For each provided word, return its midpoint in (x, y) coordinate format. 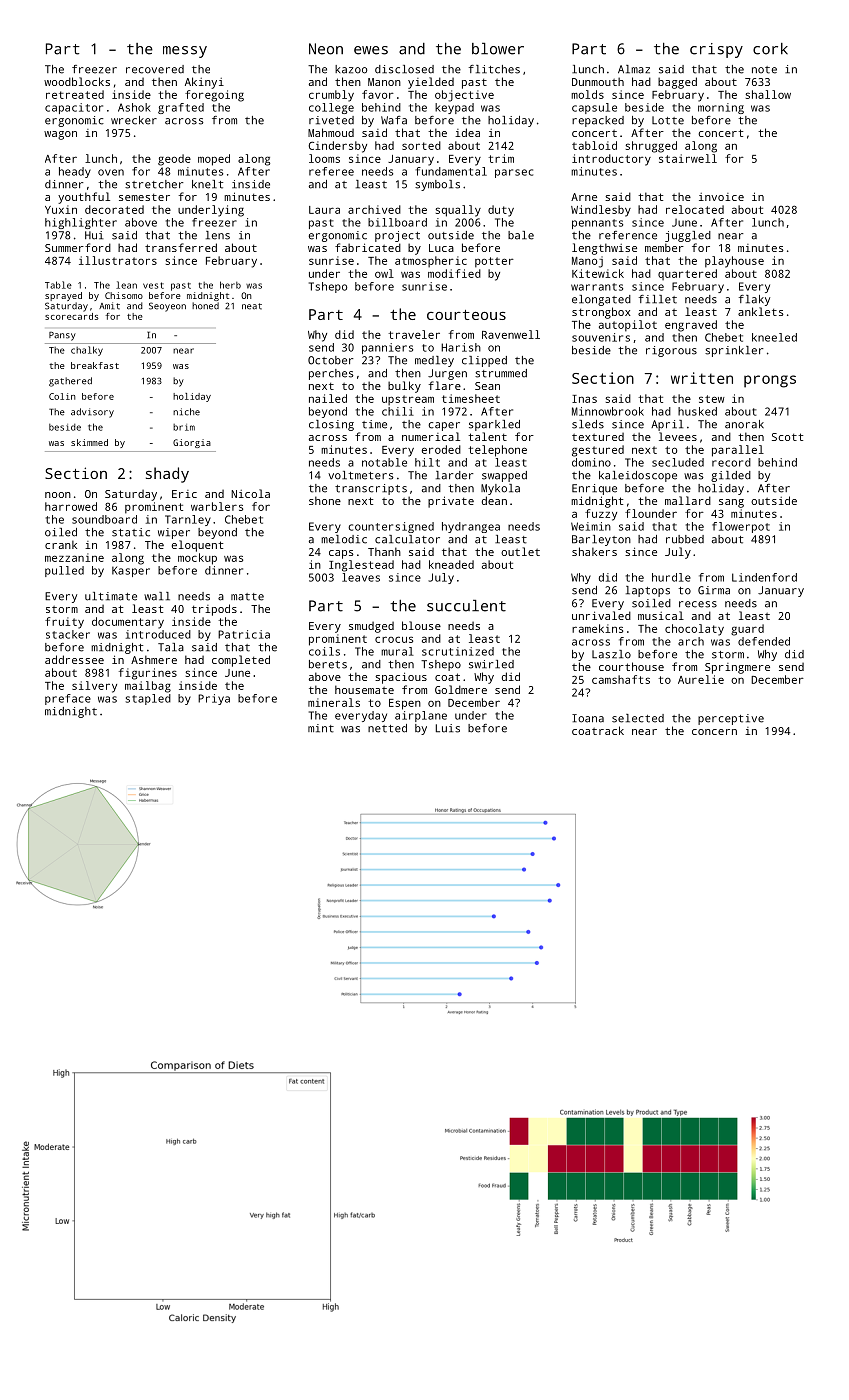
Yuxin (61, 209)
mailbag (148, 687)
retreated (75, 94)
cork (770, 49)
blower (498, 49)
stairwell (688, 158)
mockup (197, 559)
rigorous (671, 351)
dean (494, 500)
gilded (731, 476)
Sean (487, 386)
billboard (397, 222)
